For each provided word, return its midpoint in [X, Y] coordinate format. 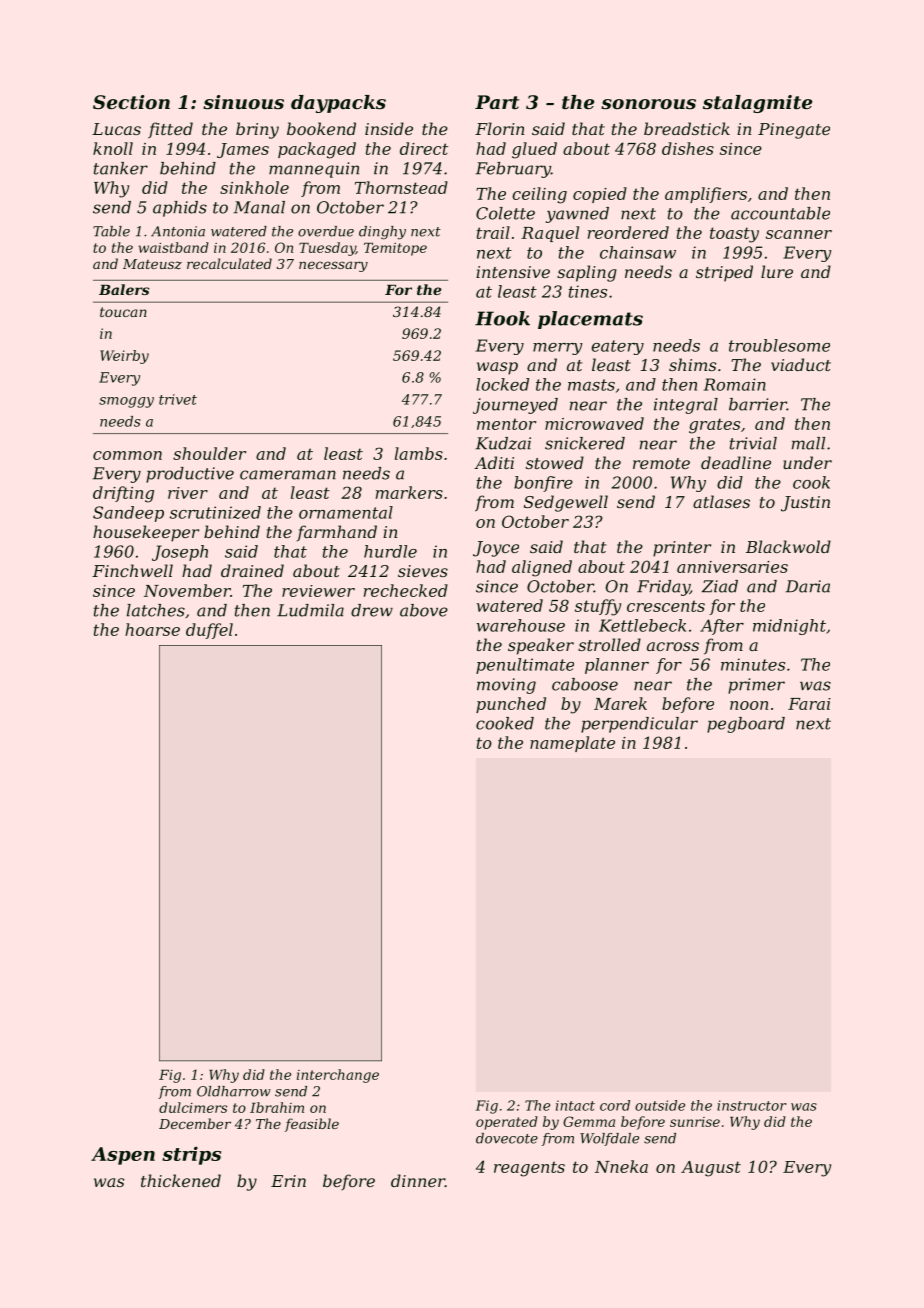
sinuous [243, 102]
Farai [809, 704]
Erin [288, 1181]
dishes [688, 148]
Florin [499, 128]
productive [190, 475]
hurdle [390, 551]
